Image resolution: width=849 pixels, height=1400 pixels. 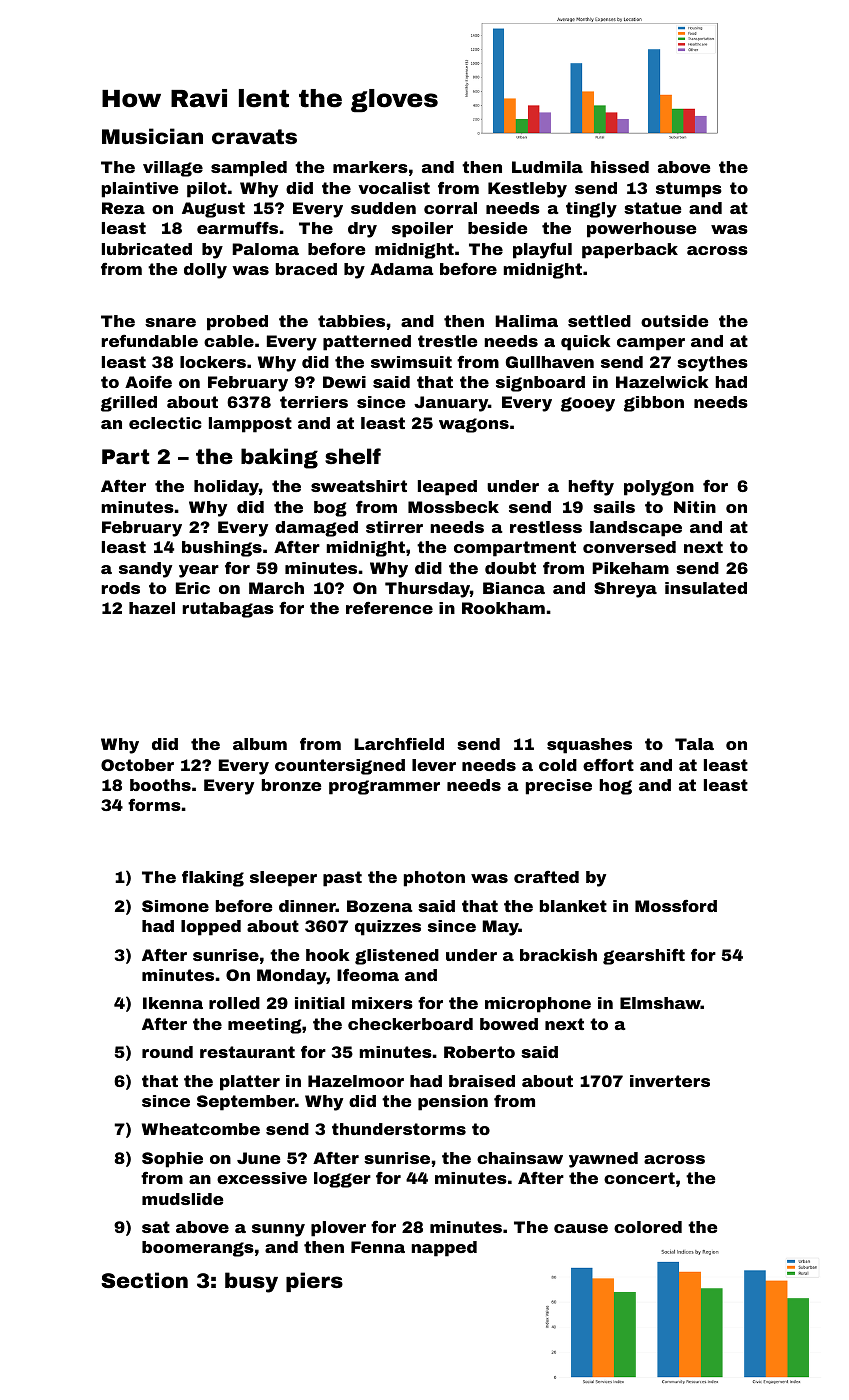 What do you see at coordinates (581, 1228) in the page?
I see `cause` at bounding box center [581, 1228].
